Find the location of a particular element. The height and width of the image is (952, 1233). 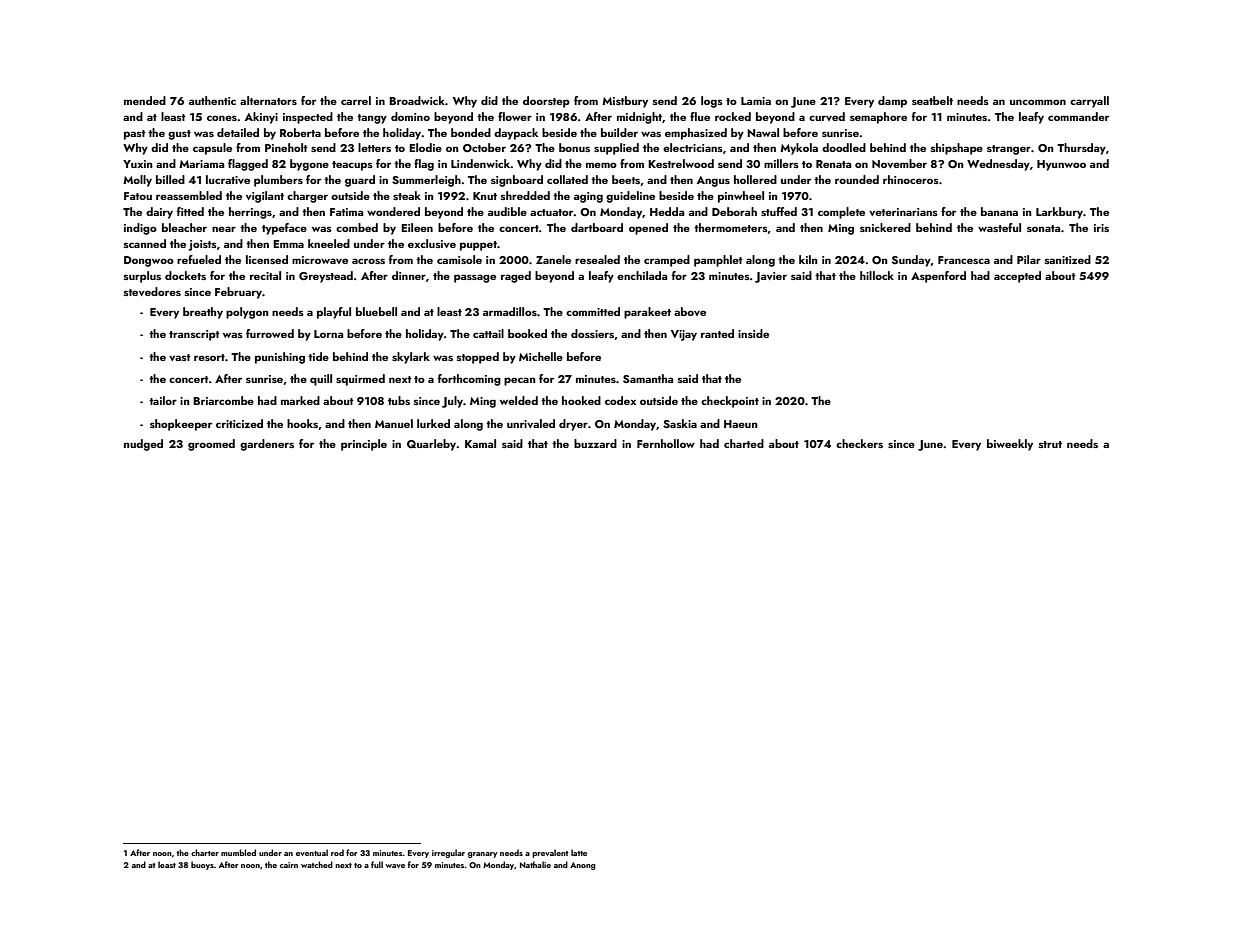

mended is located at coordinates (145, 100).
